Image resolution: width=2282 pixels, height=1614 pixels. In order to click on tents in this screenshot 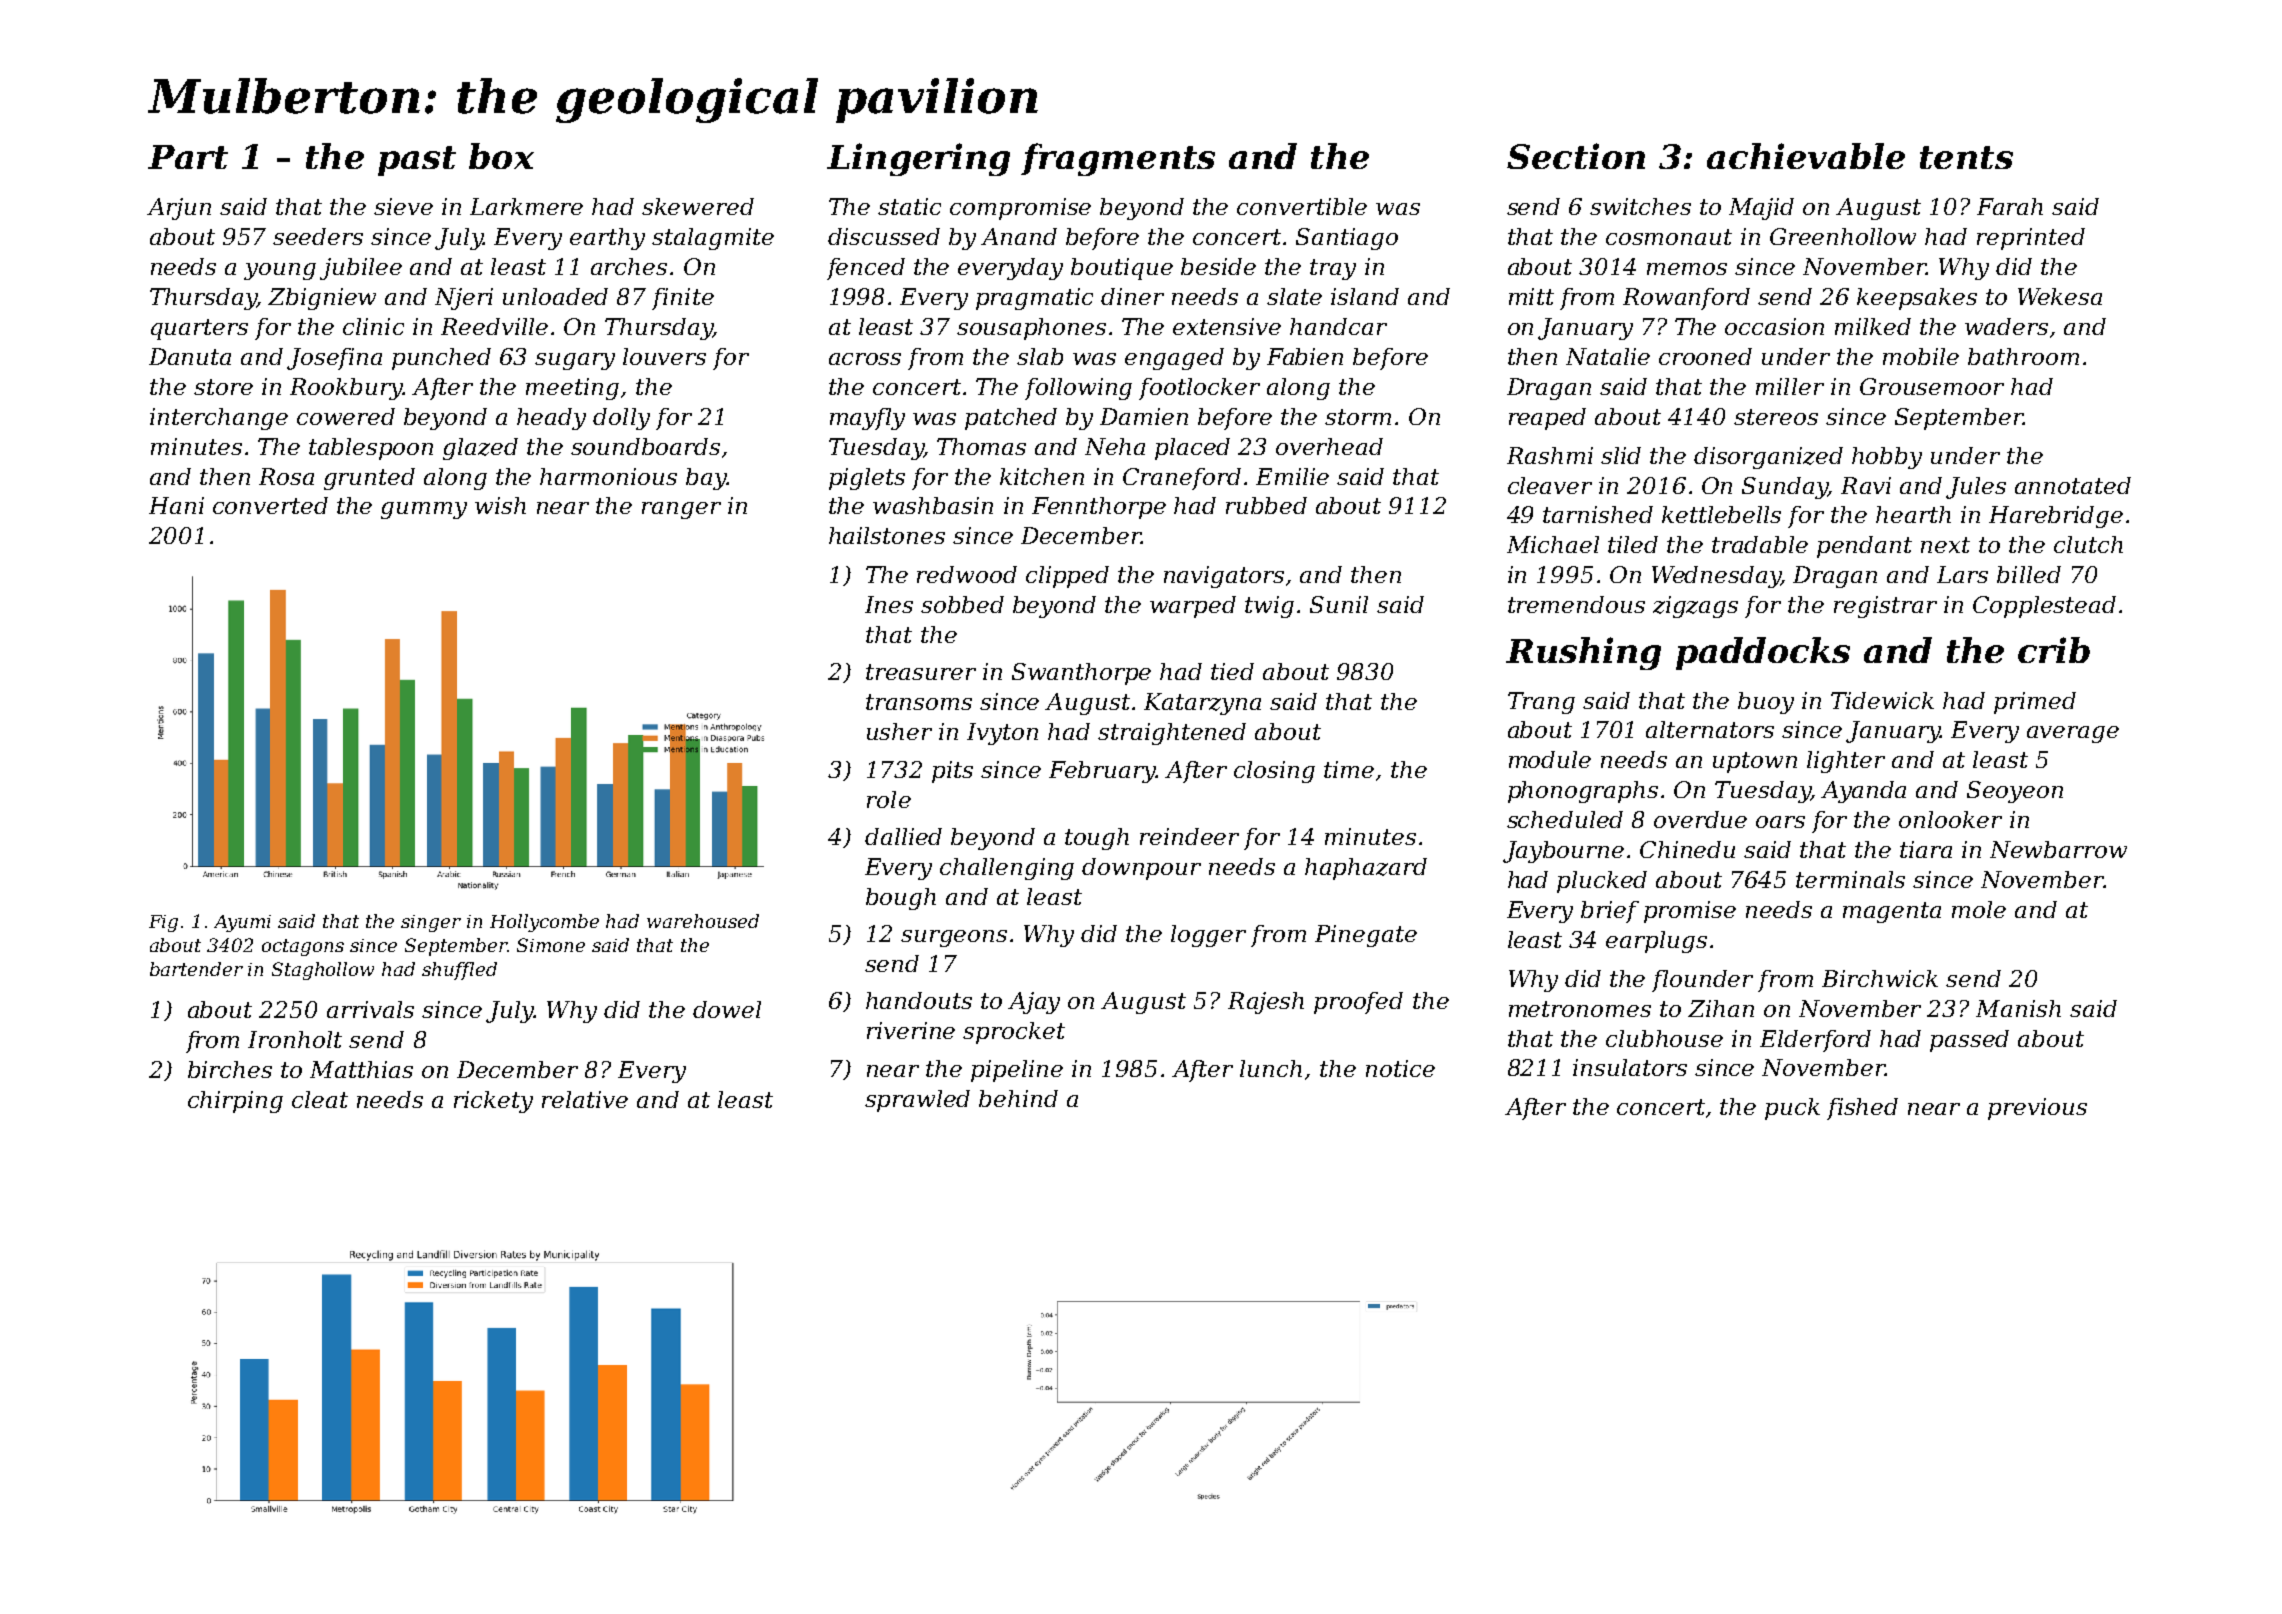, I will do `click(1966, 157)`.
